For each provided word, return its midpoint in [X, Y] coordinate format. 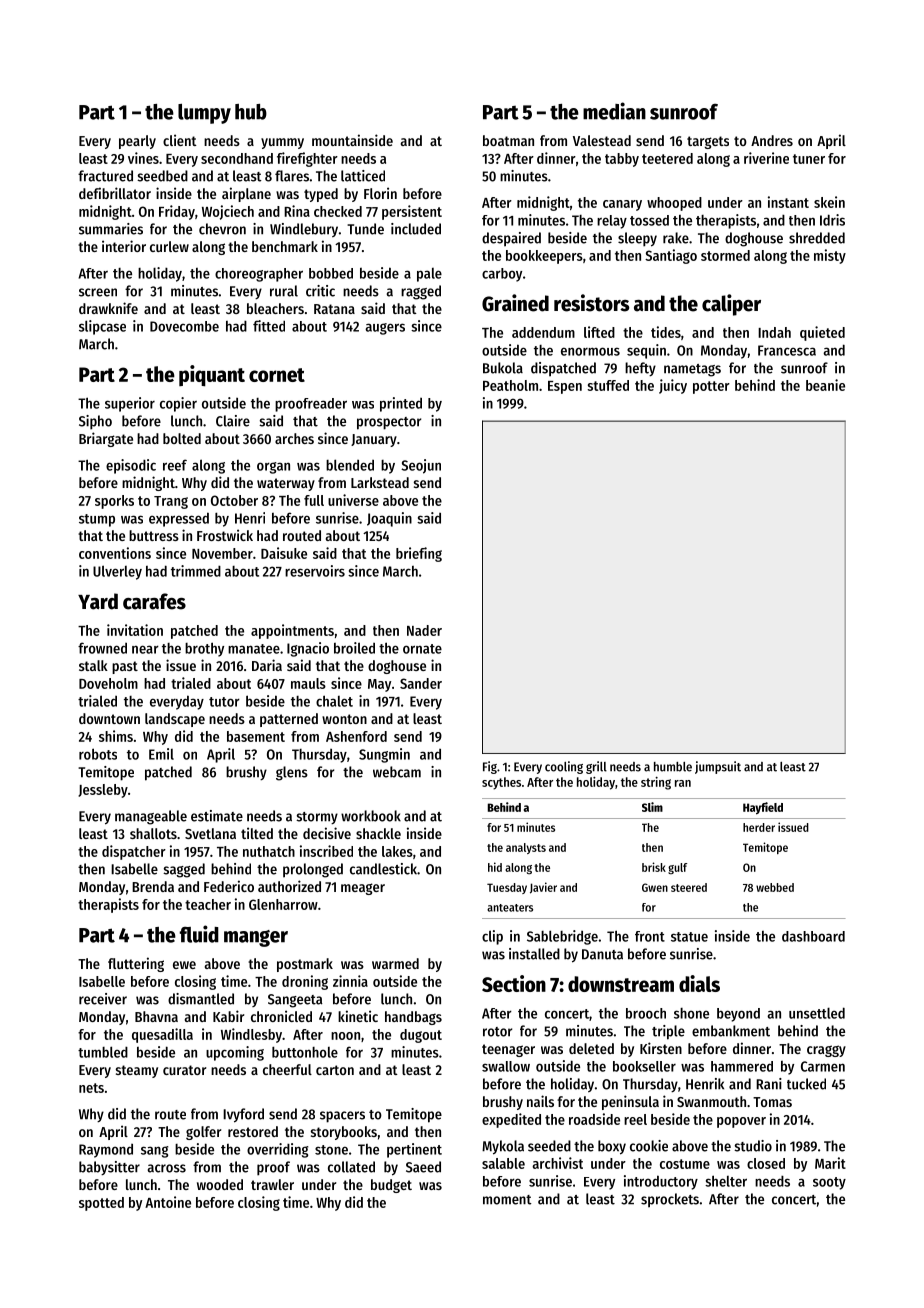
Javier [543, 888]
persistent [412, 212]
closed [766, 1163]
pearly [137, 142]
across [166, 1168]
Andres [772, 140]
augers [385, 329]
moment [507, 1200]
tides [666, 332]
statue [689, 937]
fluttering [136, 964]
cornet [277, 375]
